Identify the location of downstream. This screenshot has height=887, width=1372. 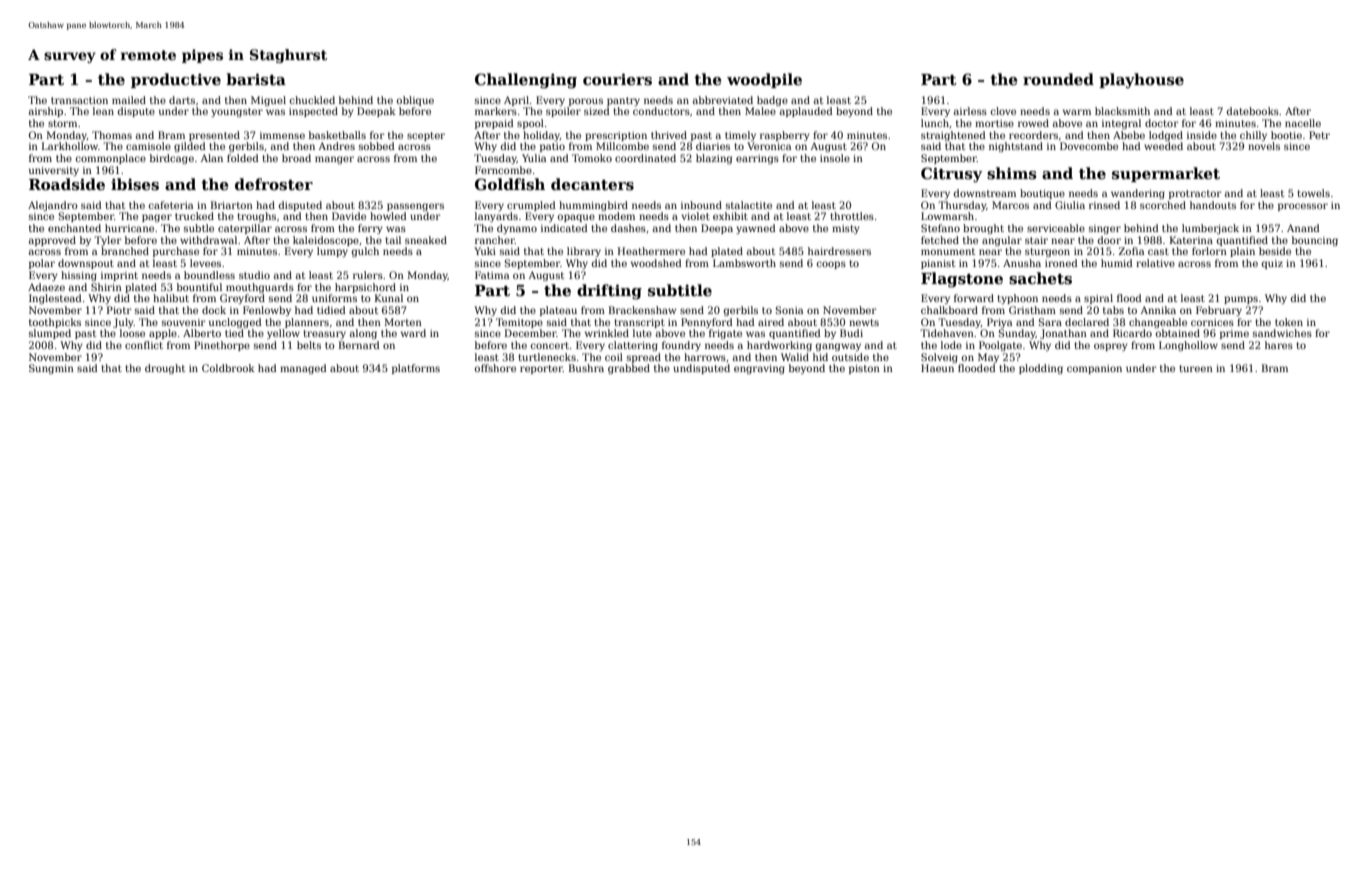
(984, 193).
